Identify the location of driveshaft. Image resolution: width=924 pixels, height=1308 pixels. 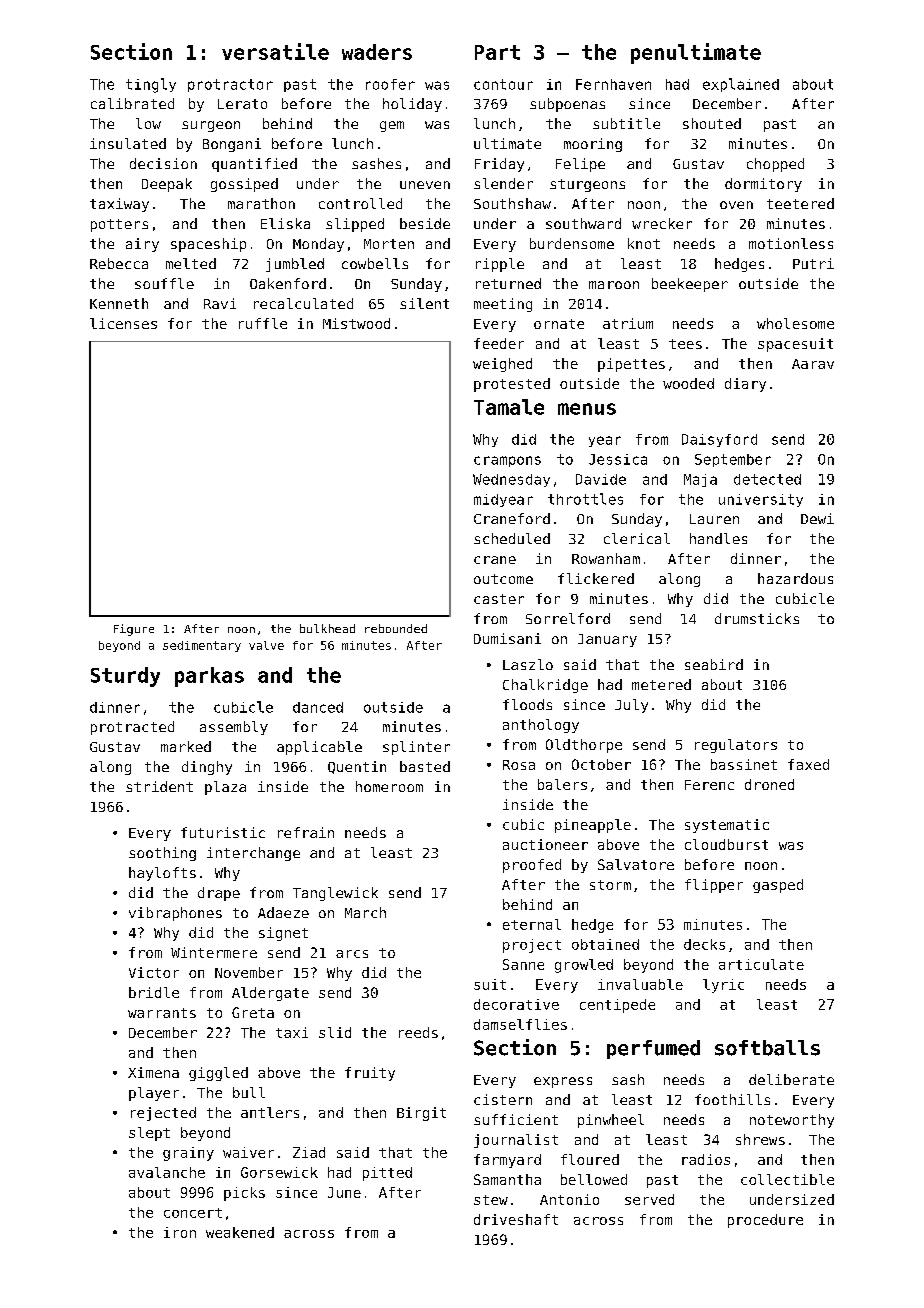
(516, 1219).
